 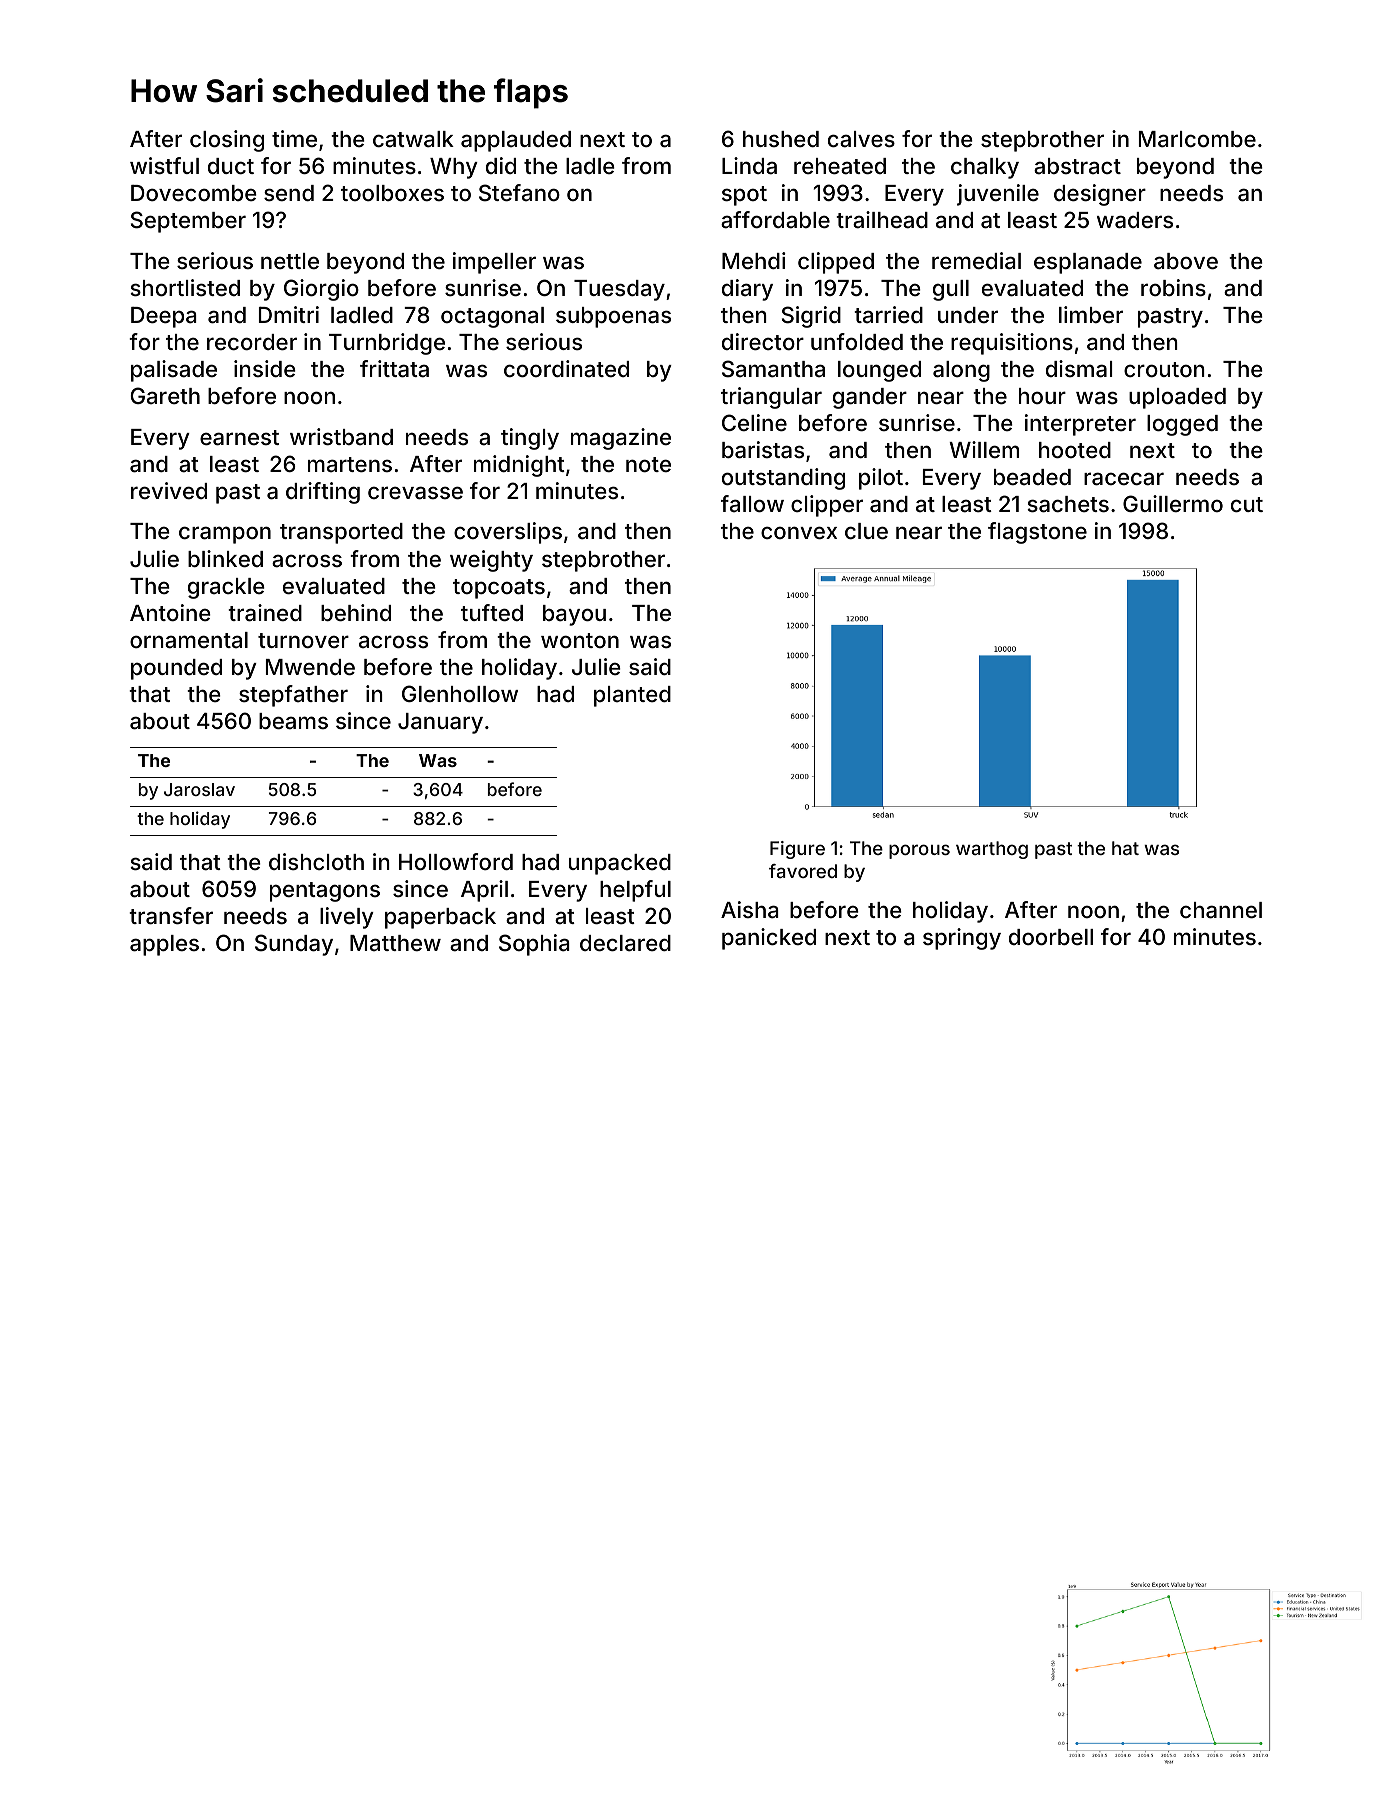 What do you see at coordinates (992, 850) in the screenshot?
I see `warthog` at bounding box center [992, 850].
